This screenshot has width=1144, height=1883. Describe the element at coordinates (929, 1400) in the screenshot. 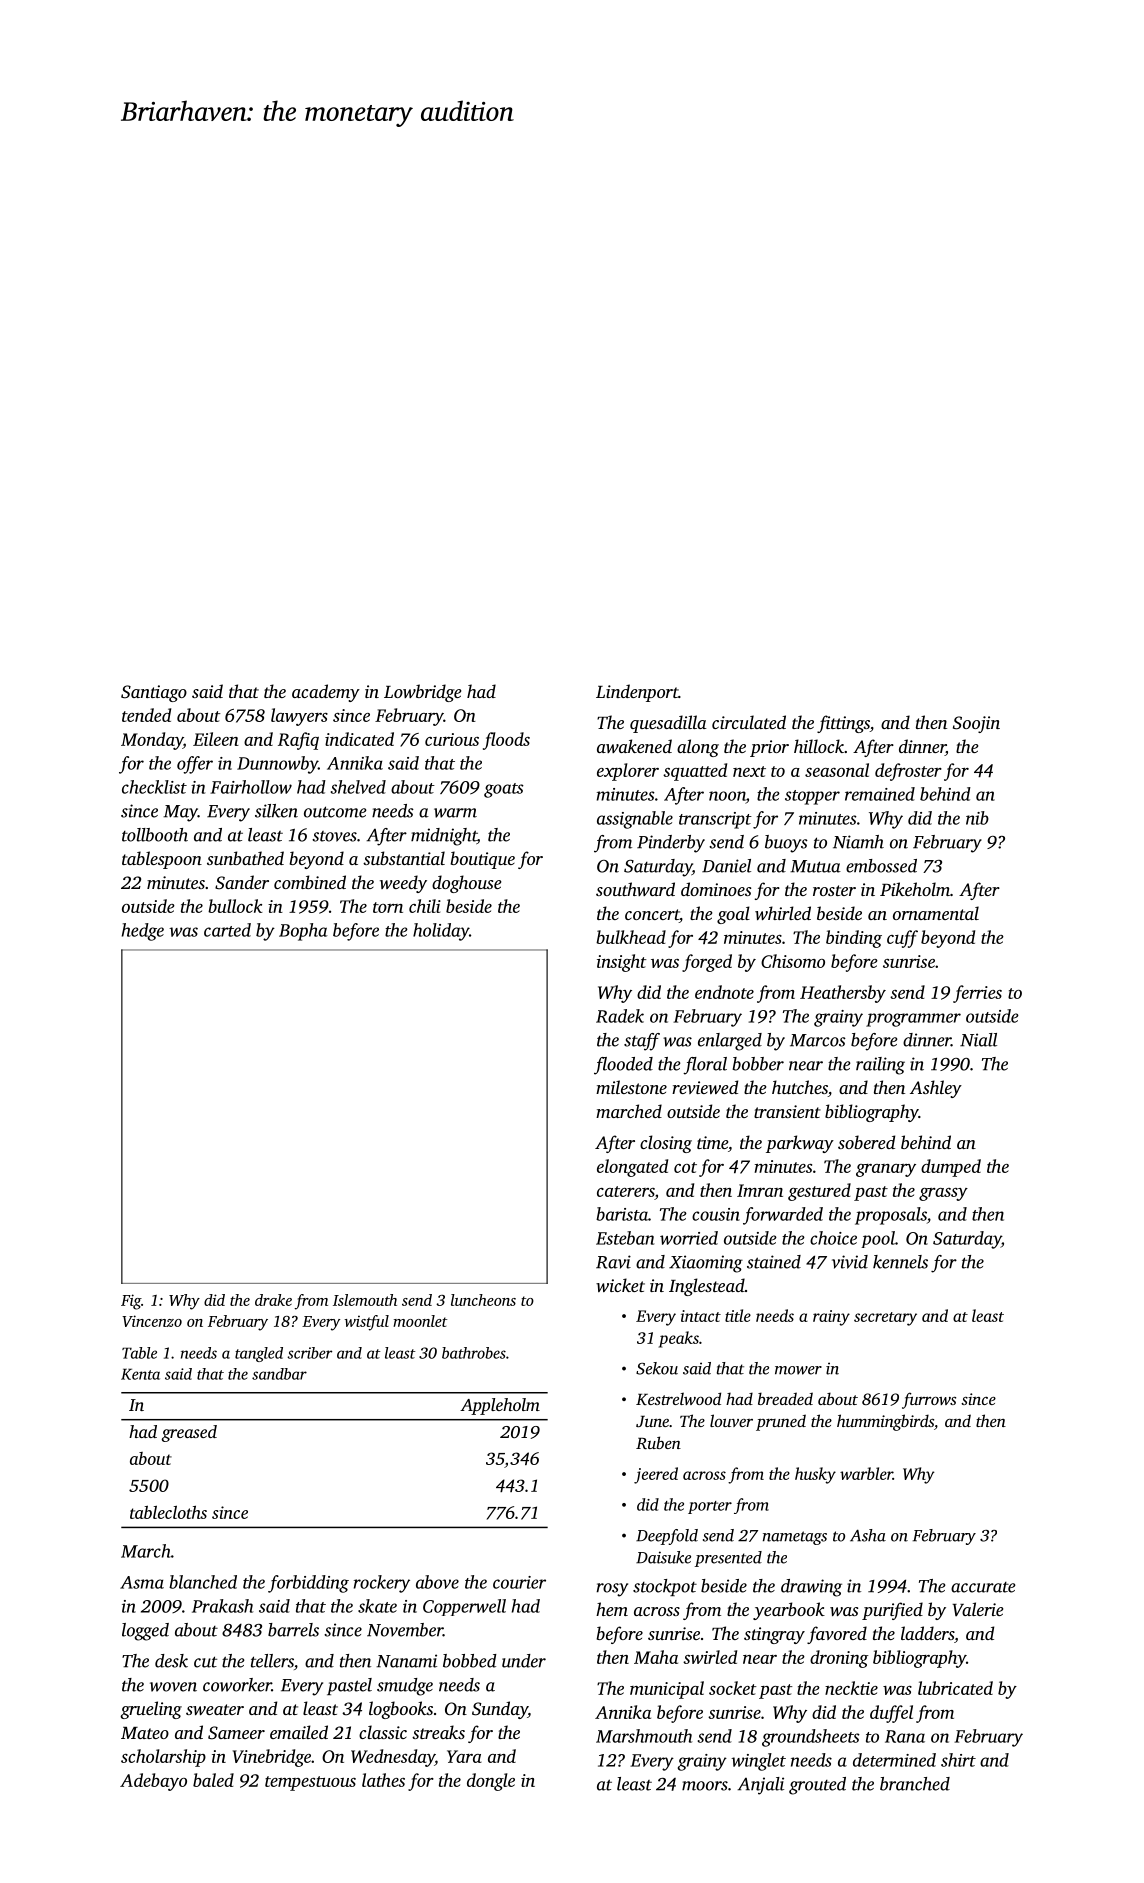

I see `furrows` at that location.
